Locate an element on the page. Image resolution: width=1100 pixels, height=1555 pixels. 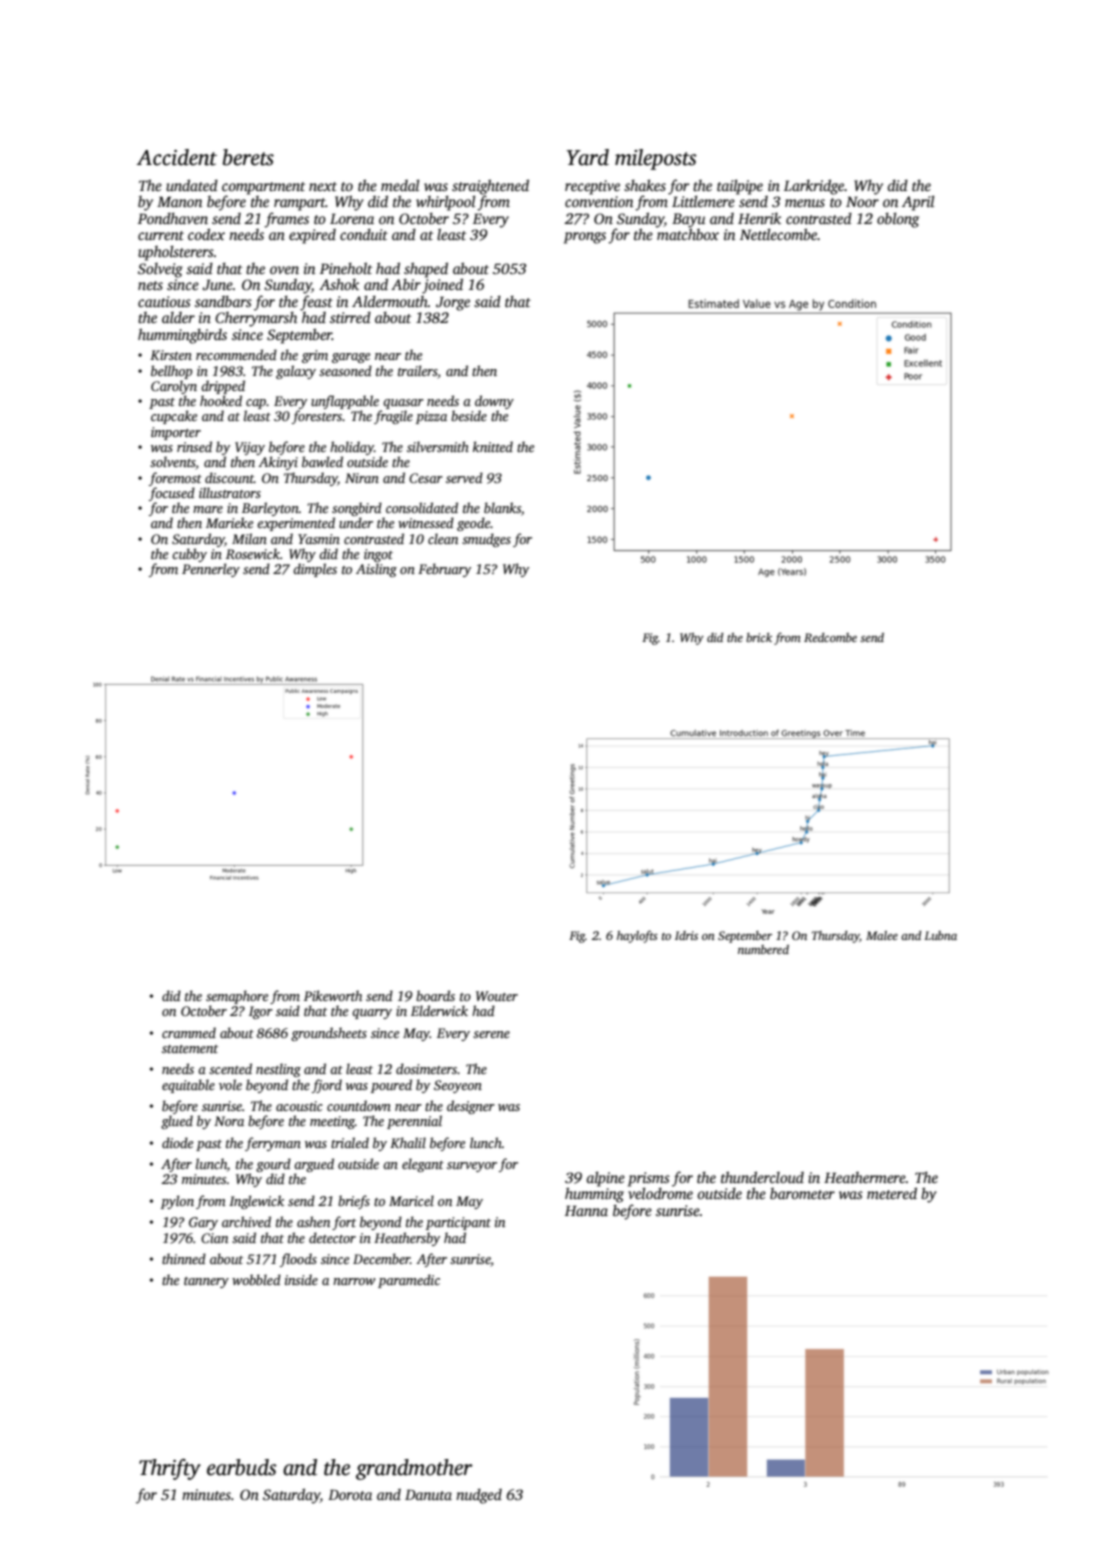
prisms is located at coordinates (649, 1179).
